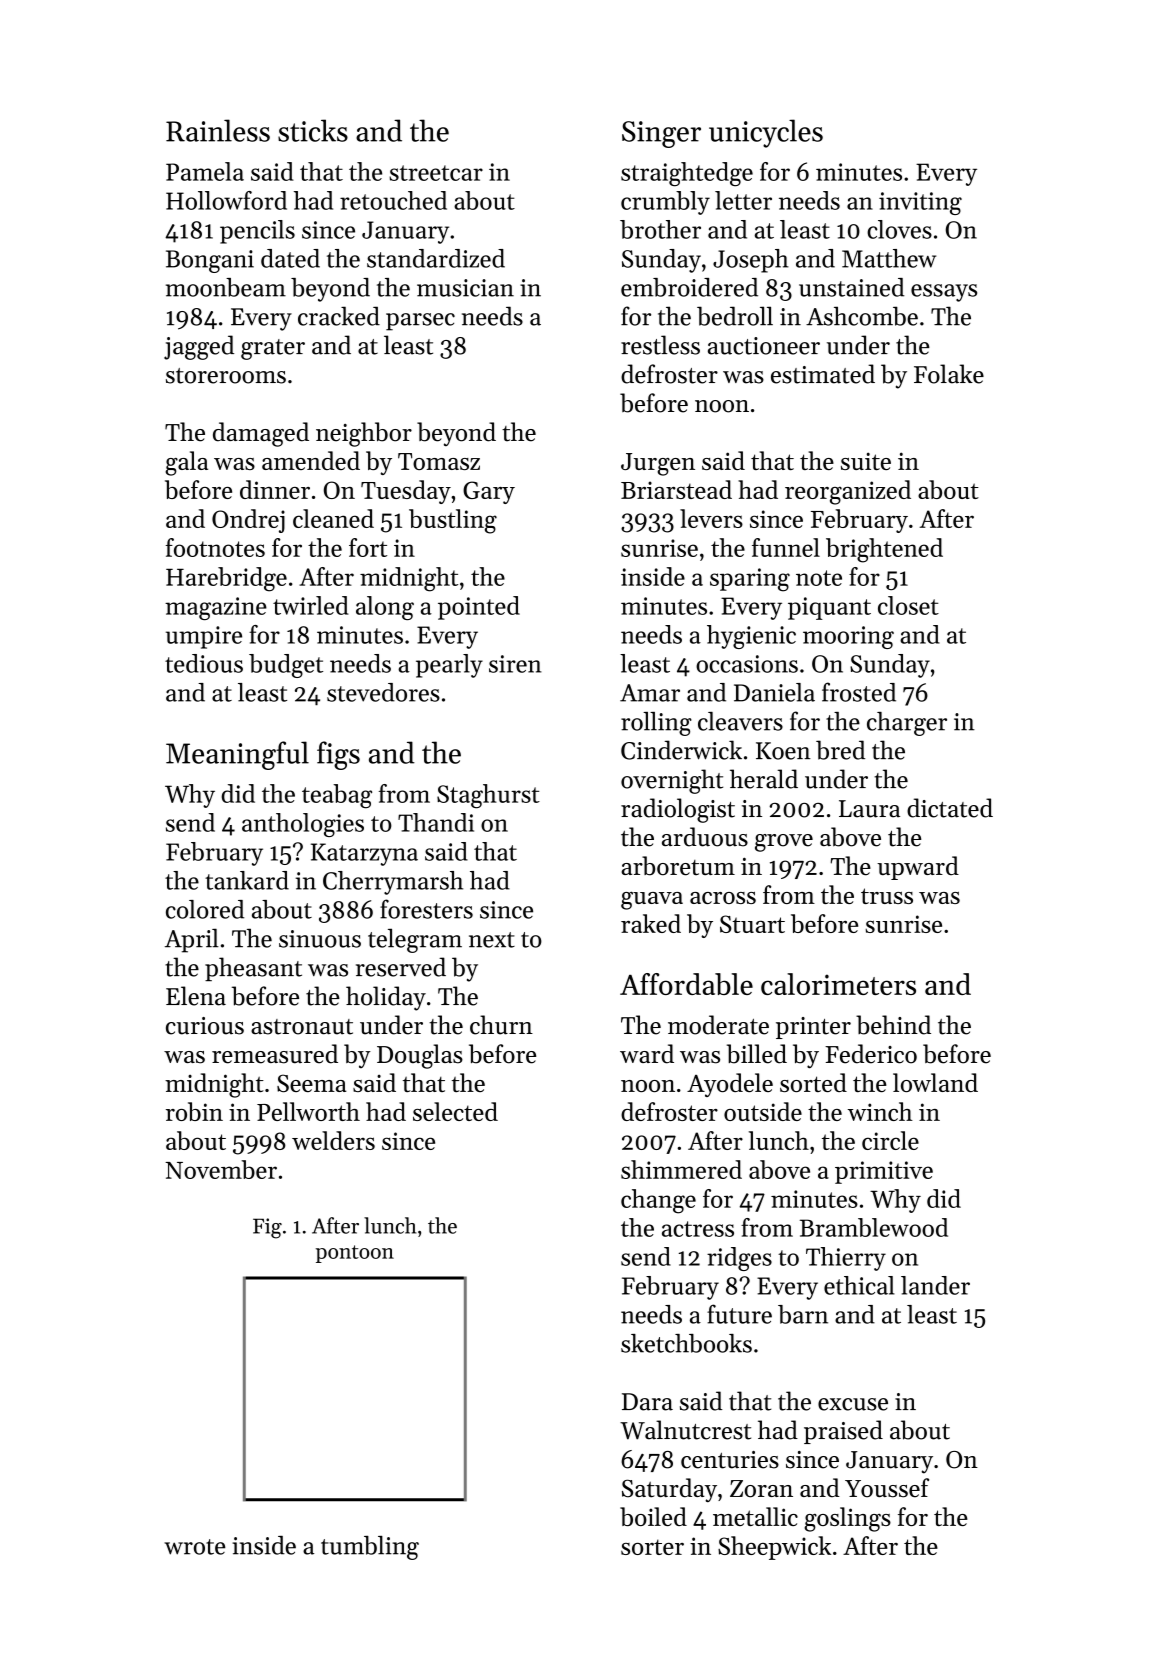 The height and width of the page is (1654, 1165). I want to click on selected, so click(455, 1111).
